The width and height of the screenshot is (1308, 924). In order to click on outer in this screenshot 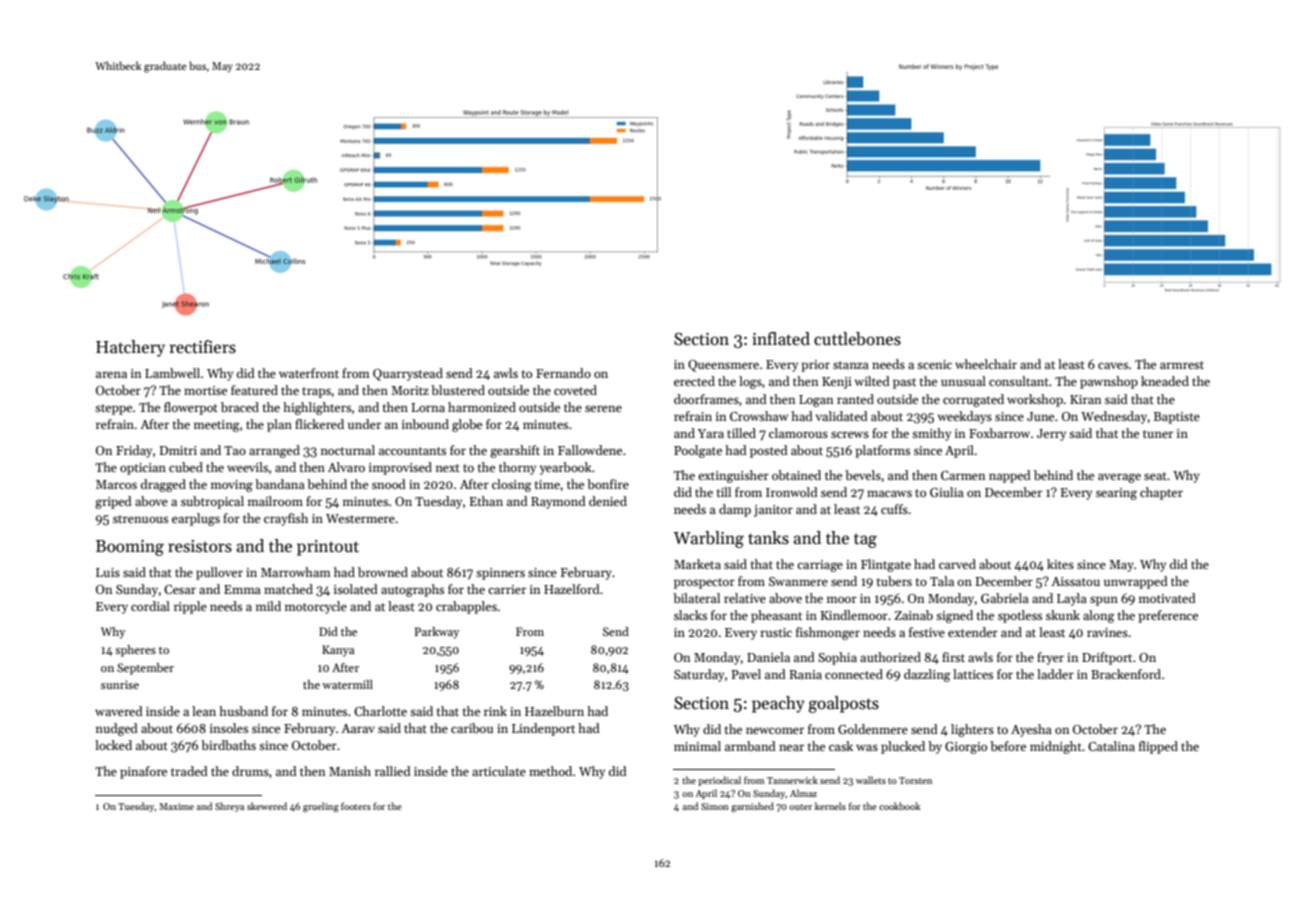, I will do `click(800, 807)`.
